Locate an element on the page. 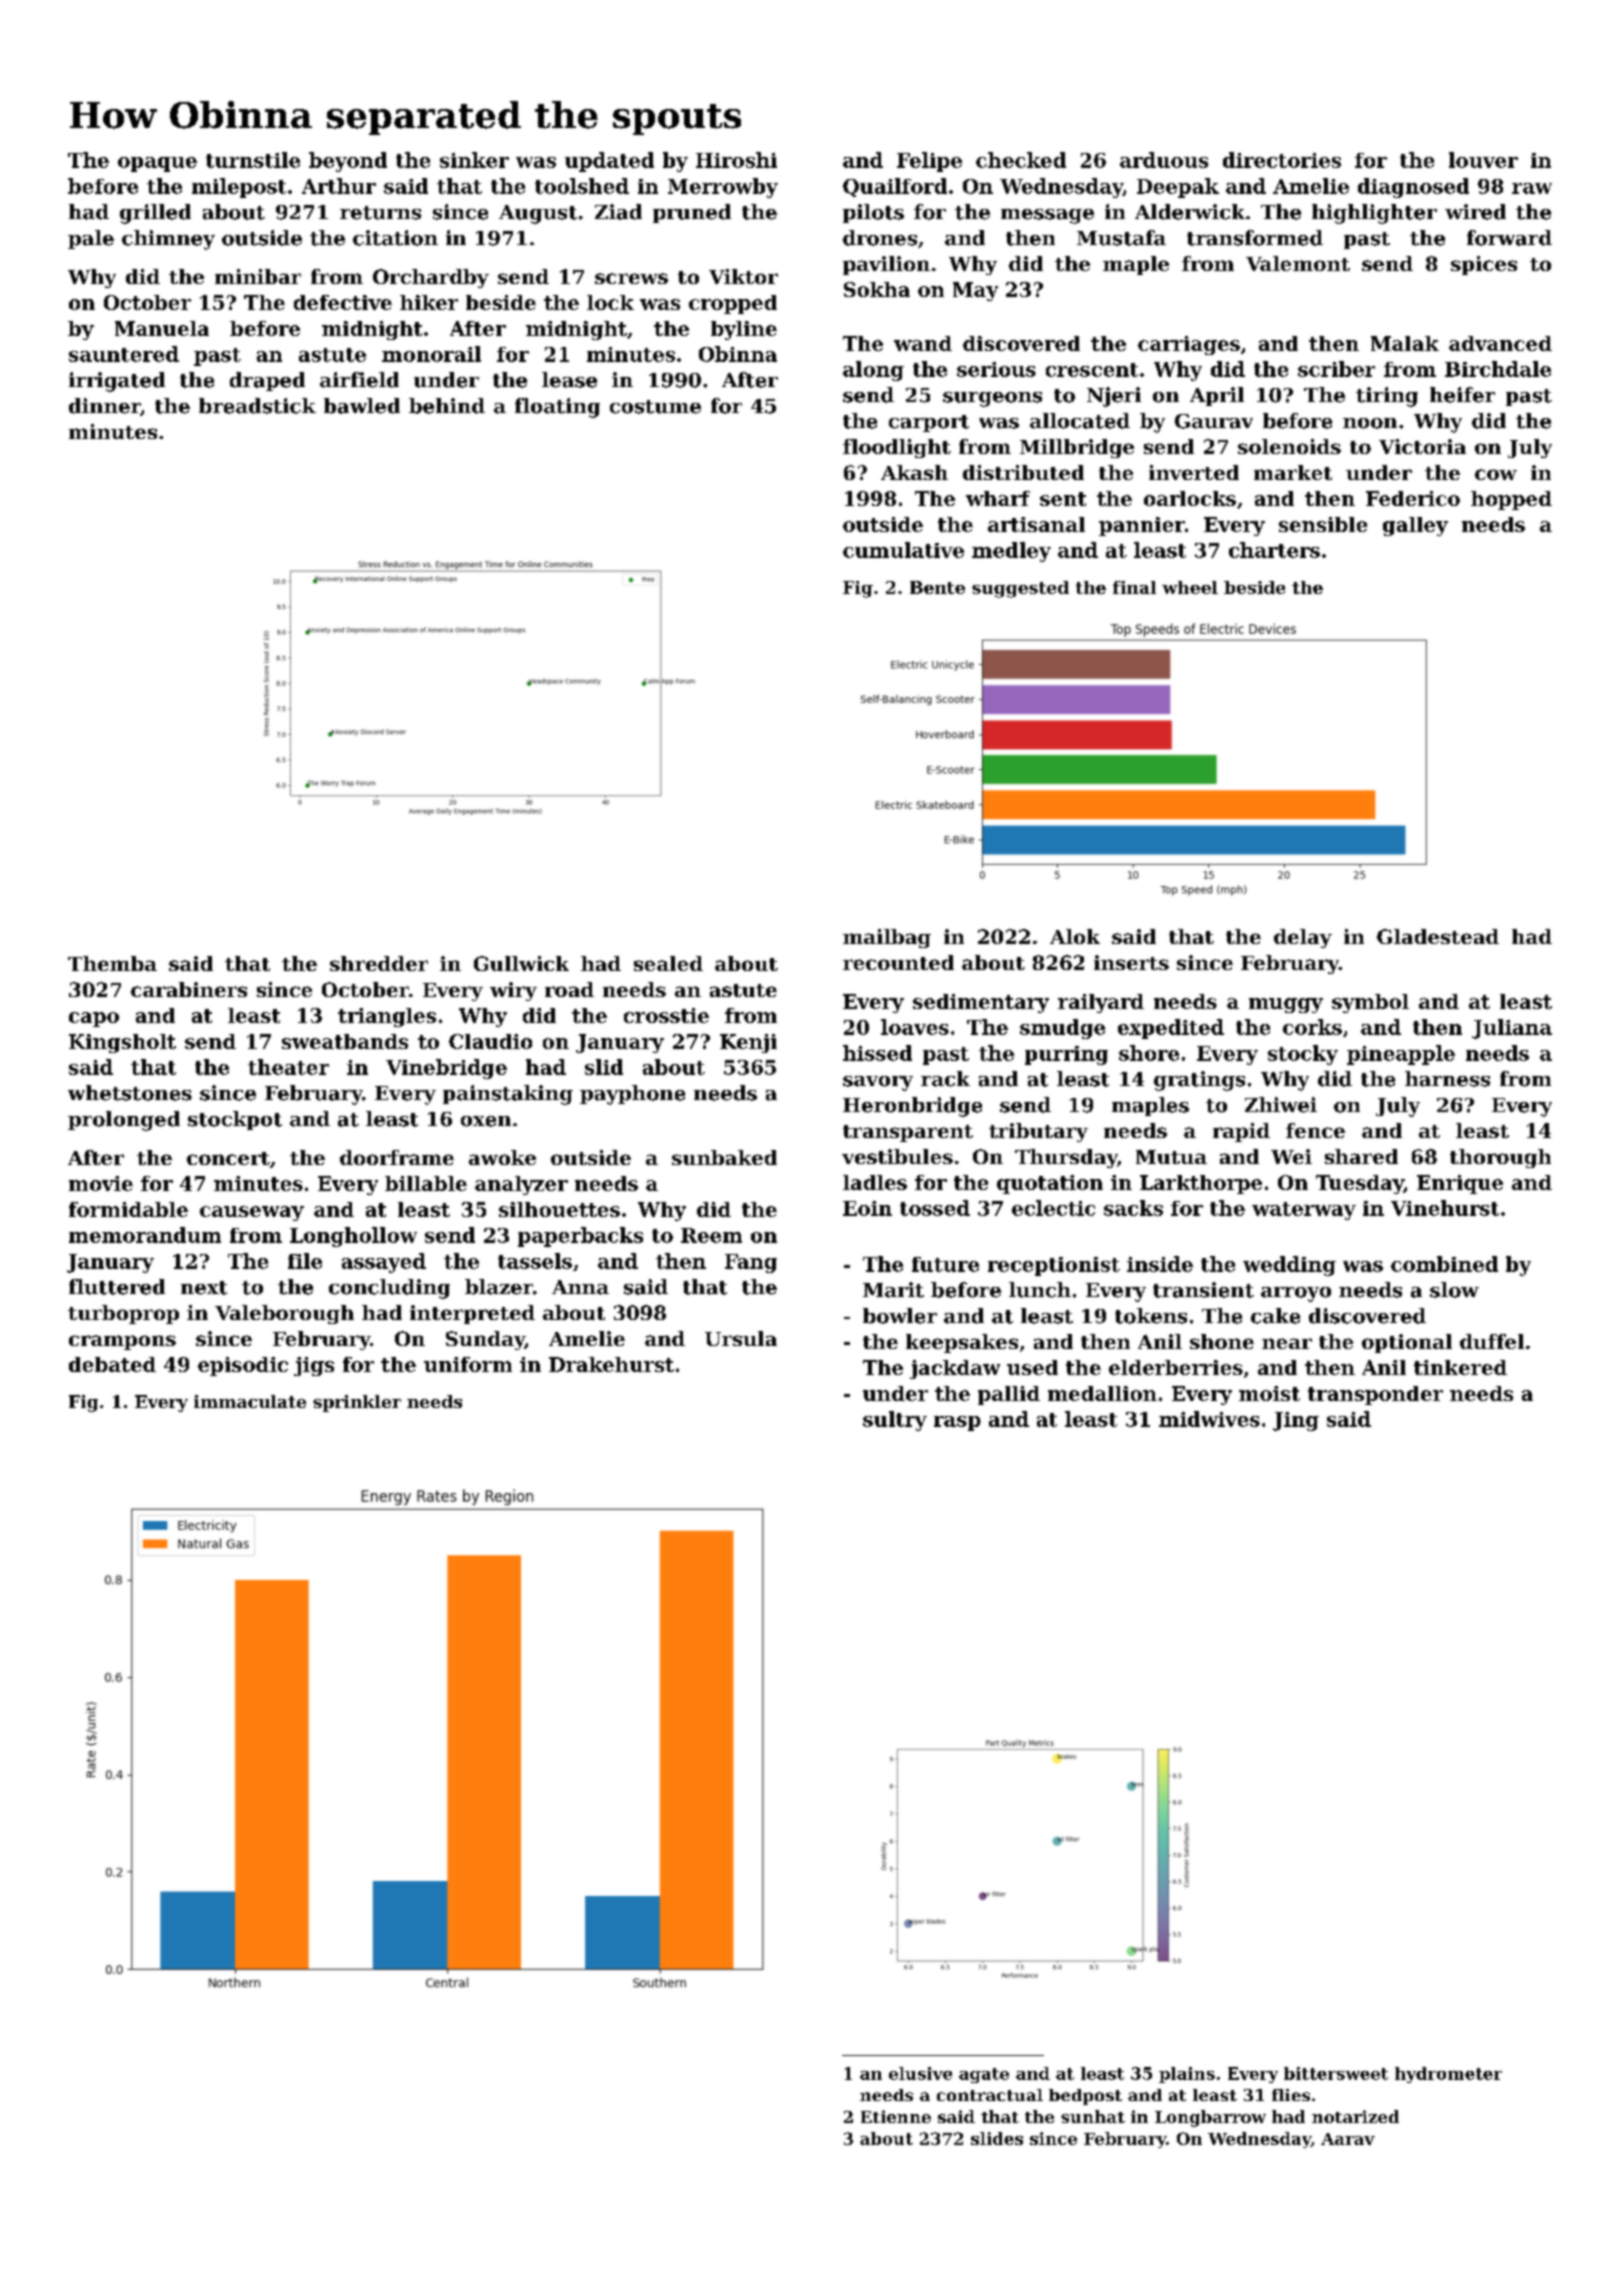 The image size is (1620, 2292). Drakehurst is located at coordinates (611, 1364).
